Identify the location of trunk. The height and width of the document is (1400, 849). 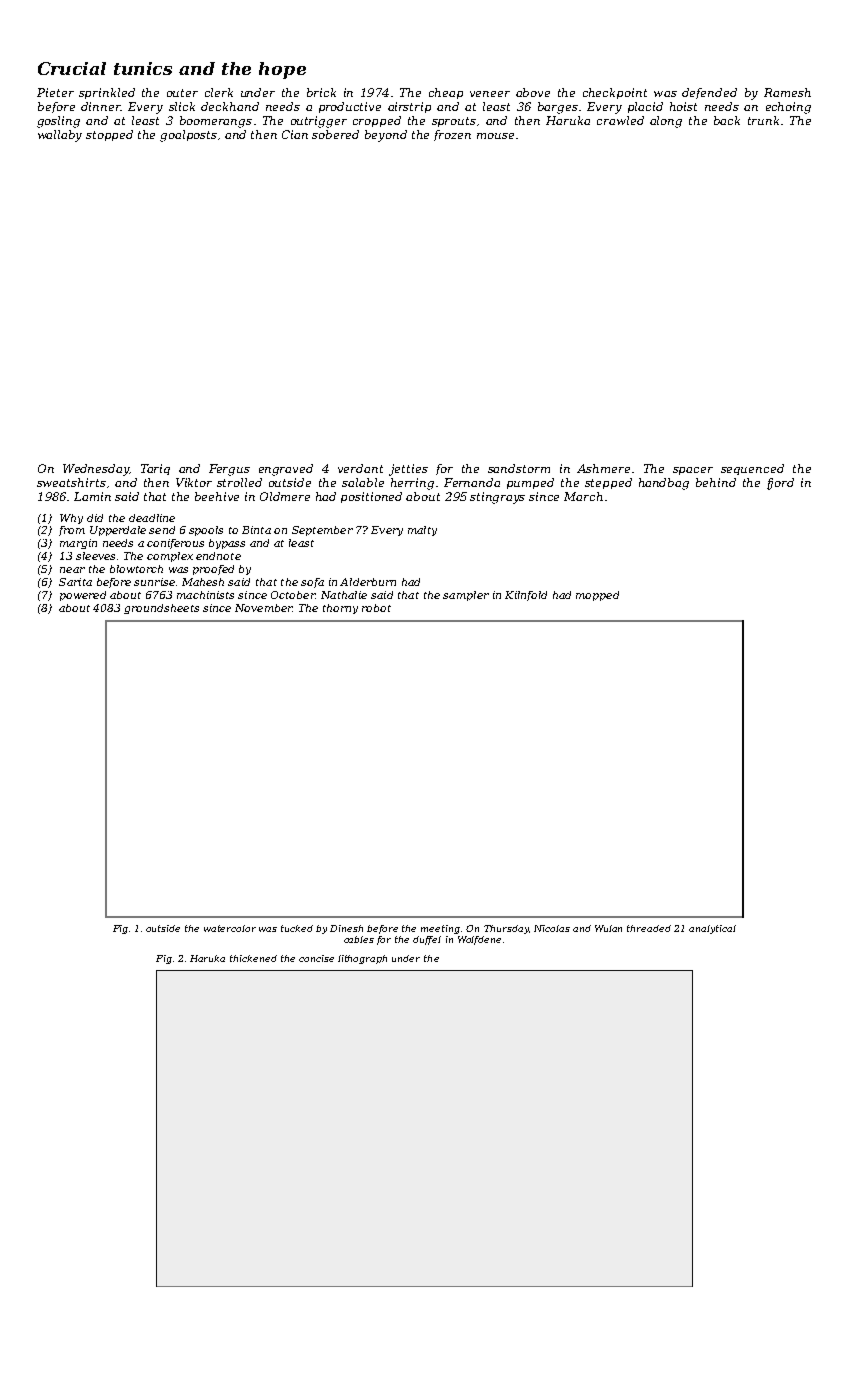
(763, 120).
